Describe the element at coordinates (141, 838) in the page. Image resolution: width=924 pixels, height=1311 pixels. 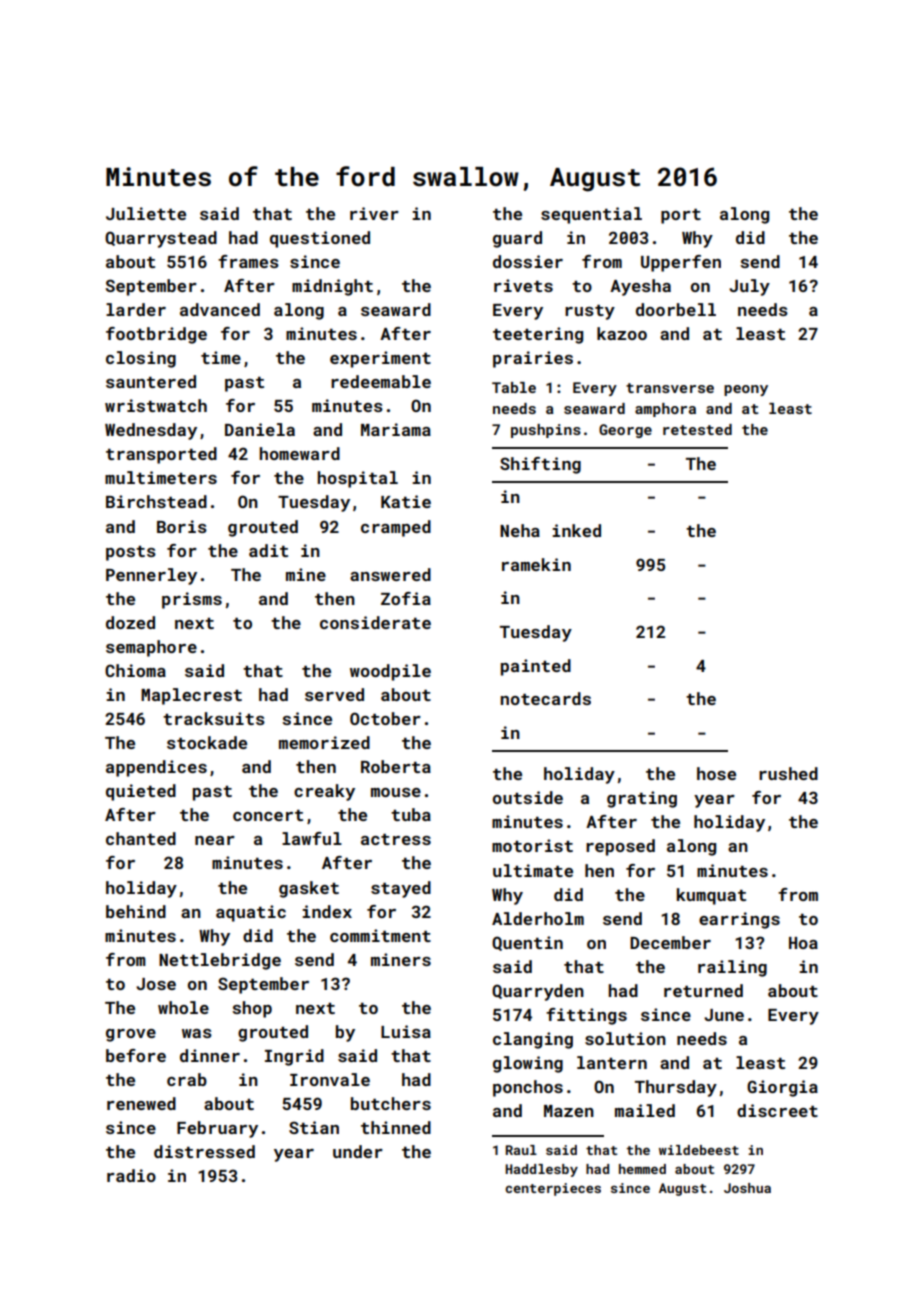
I see `chanted` at that location.
